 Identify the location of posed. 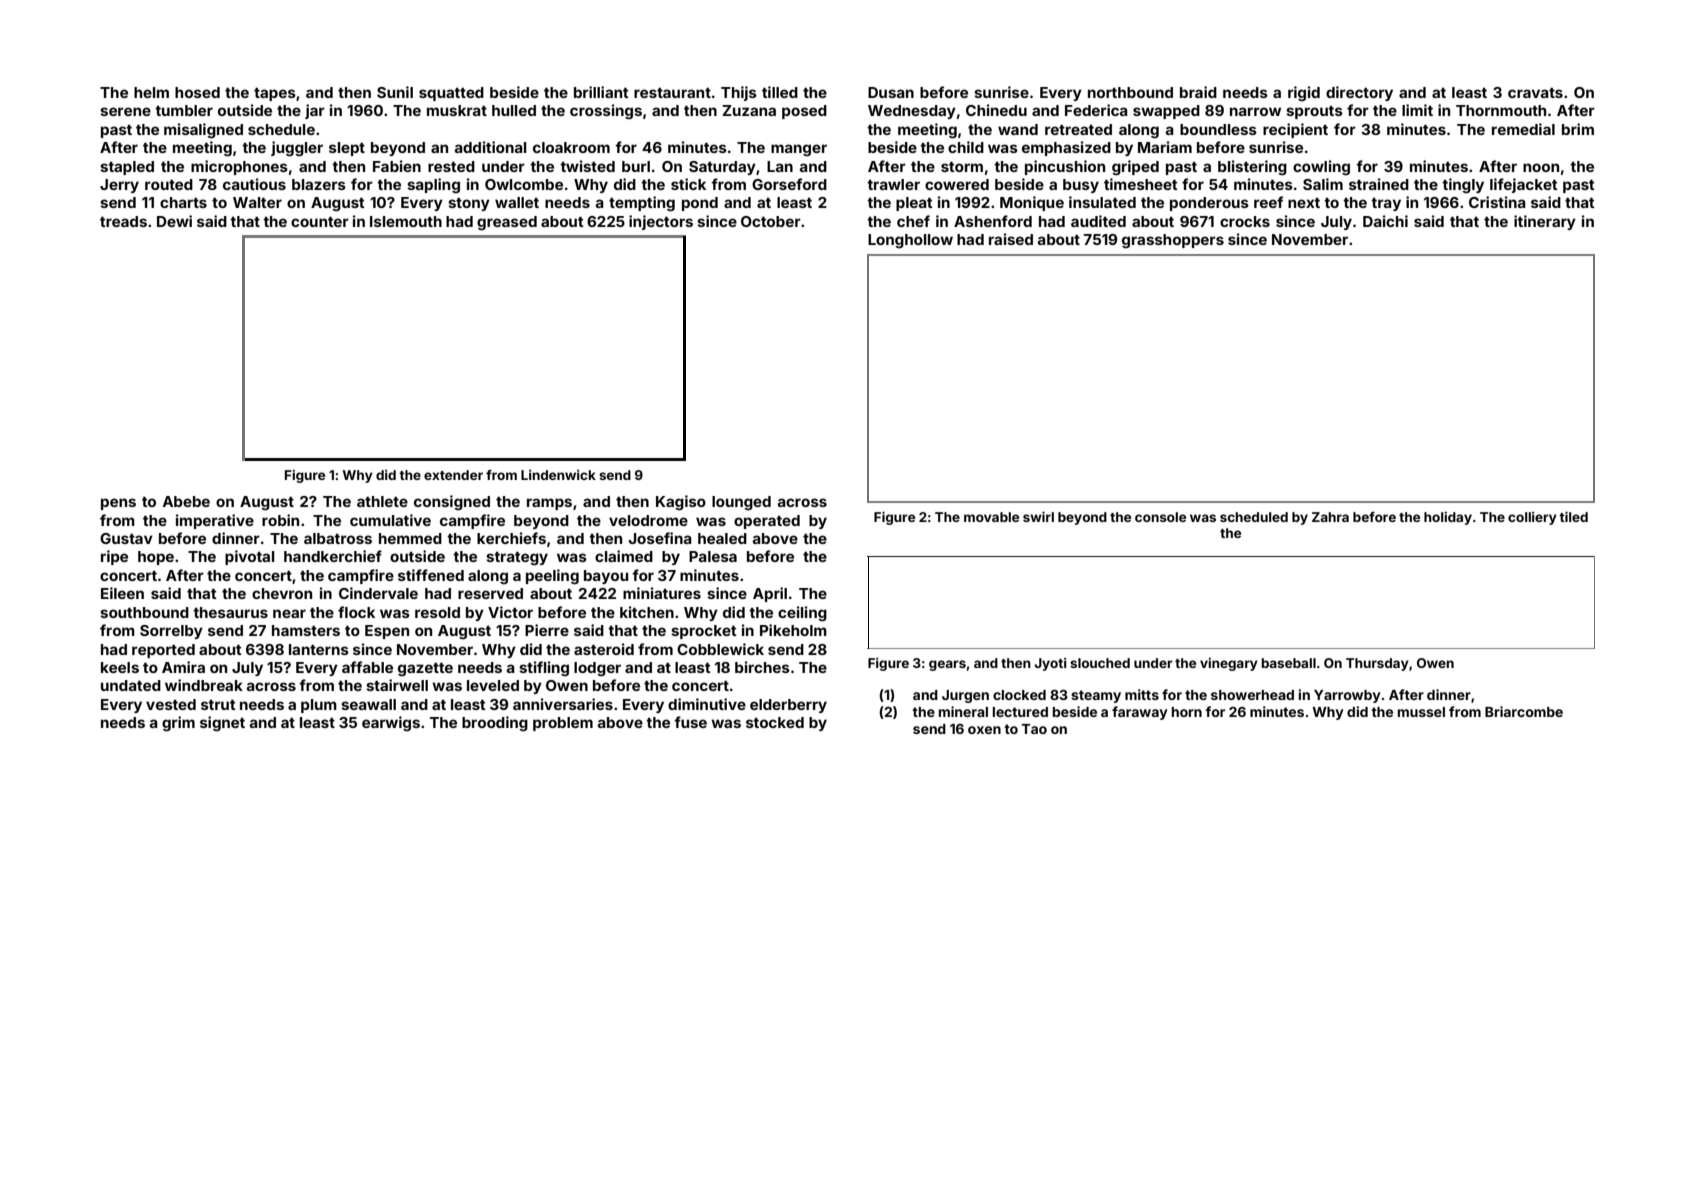
(804, 112).
